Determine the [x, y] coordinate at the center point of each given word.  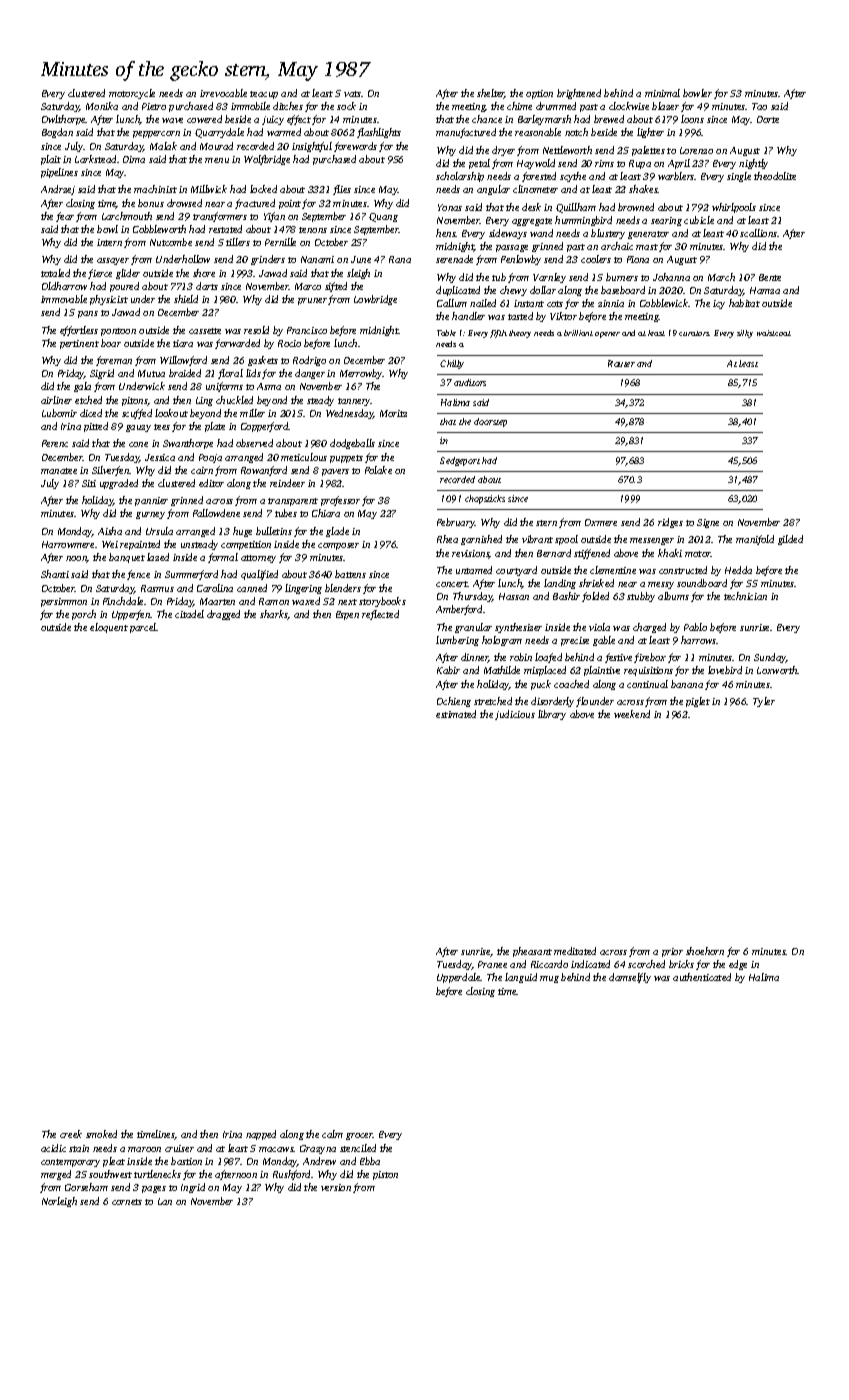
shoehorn [705, 951]
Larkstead [95, 159]
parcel [143, 628]
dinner [475, 658]
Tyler [764, 702]
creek [71, 1134]
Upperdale [459, 978]
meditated [575, 951]
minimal [662, 93]
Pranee [492, 964]
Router [621, 363]
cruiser [179, 1148]
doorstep [490, 422]
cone [138, 444]
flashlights [379, 133]
